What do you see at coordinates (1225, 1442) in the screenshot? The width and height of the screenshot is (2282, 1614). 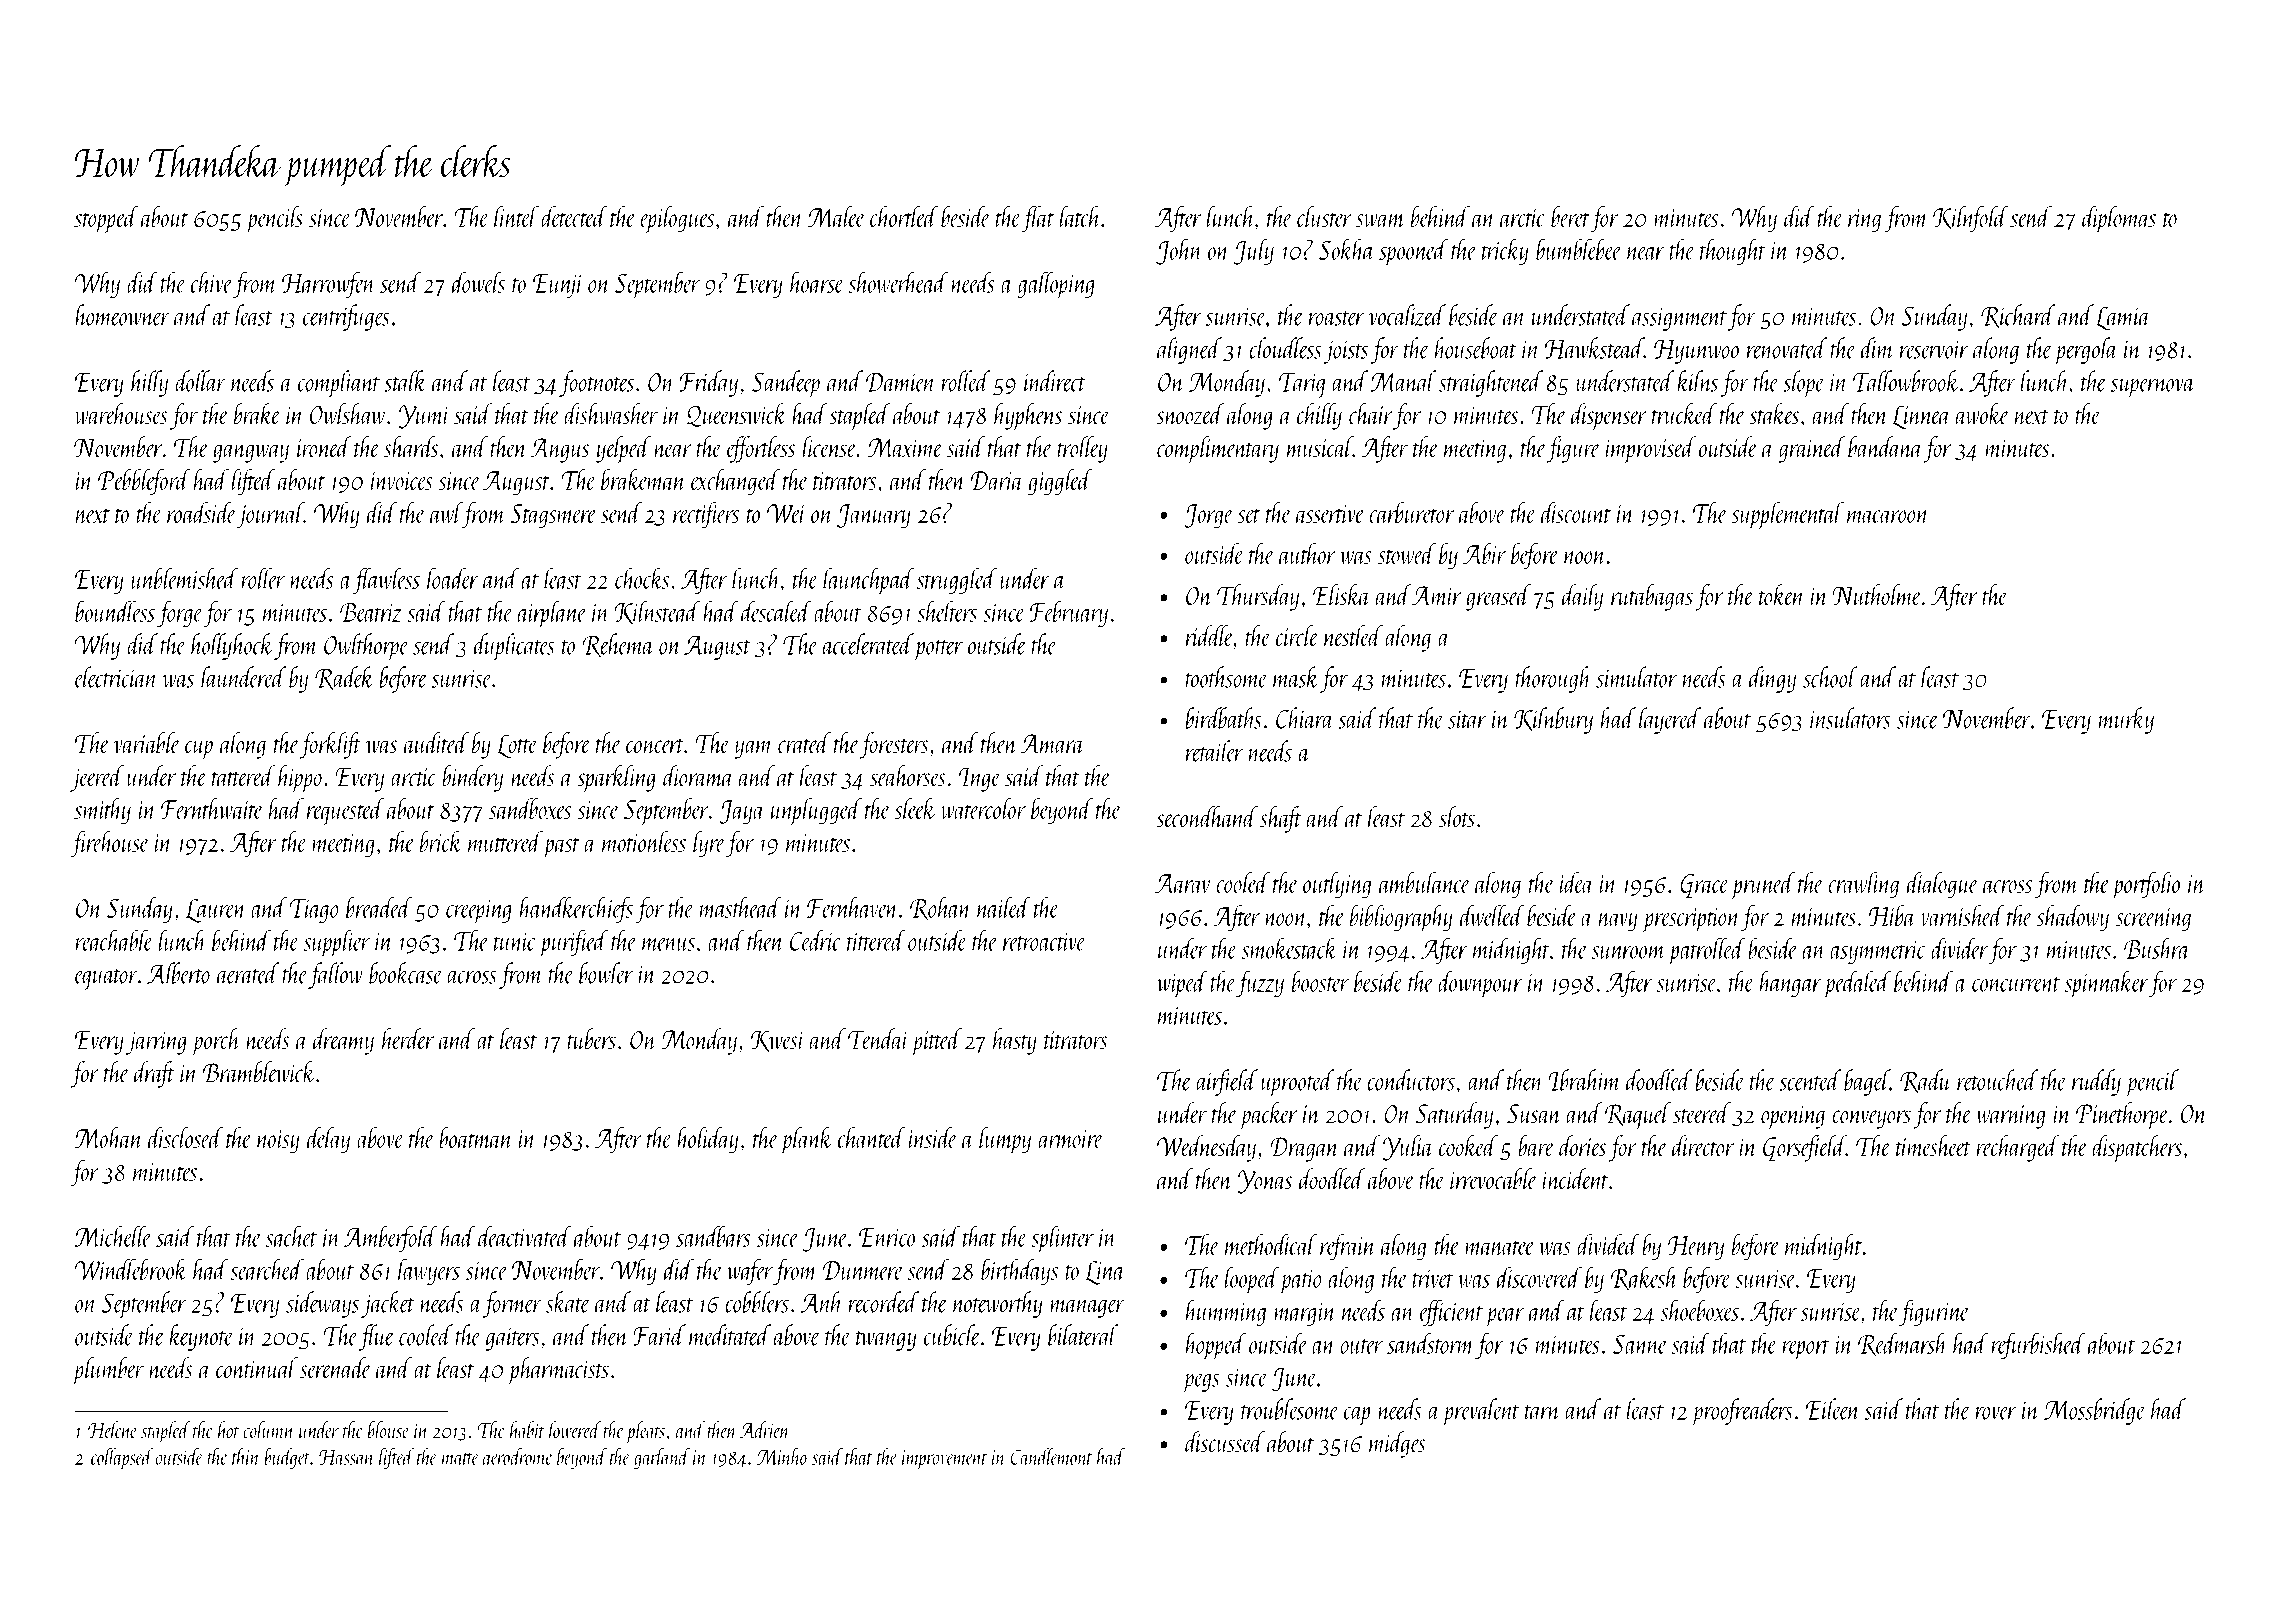 I see `discussed` at bounding box center [1225, 1442].
